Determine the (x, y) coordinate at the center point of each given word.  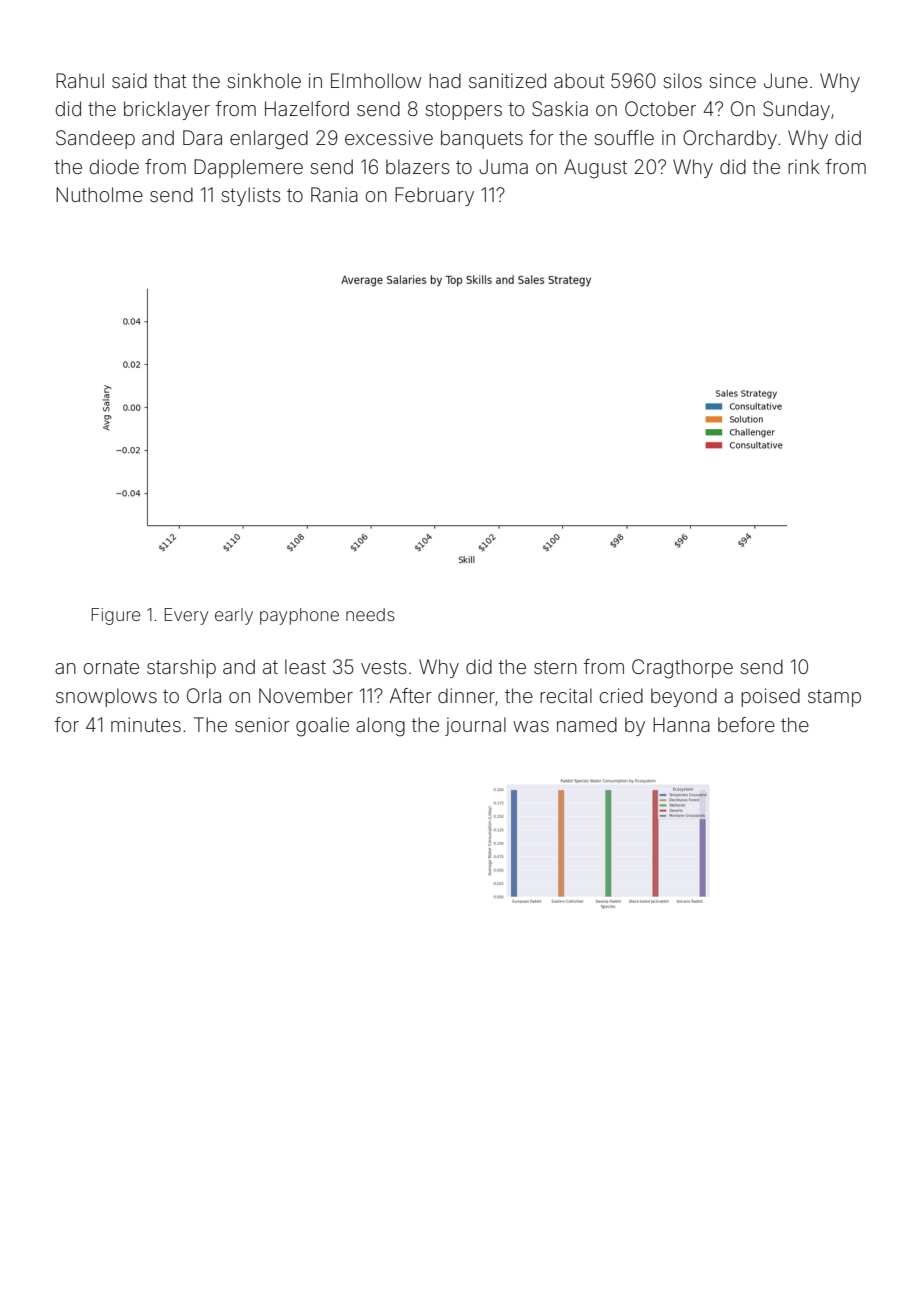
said (129, 80)
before (746, 724)
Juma (503, 166)
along (380, 727)
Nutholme (99, 194)
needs (370, 614)
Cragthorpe (682, 669)
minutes (146, 724)
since (732, 80)
